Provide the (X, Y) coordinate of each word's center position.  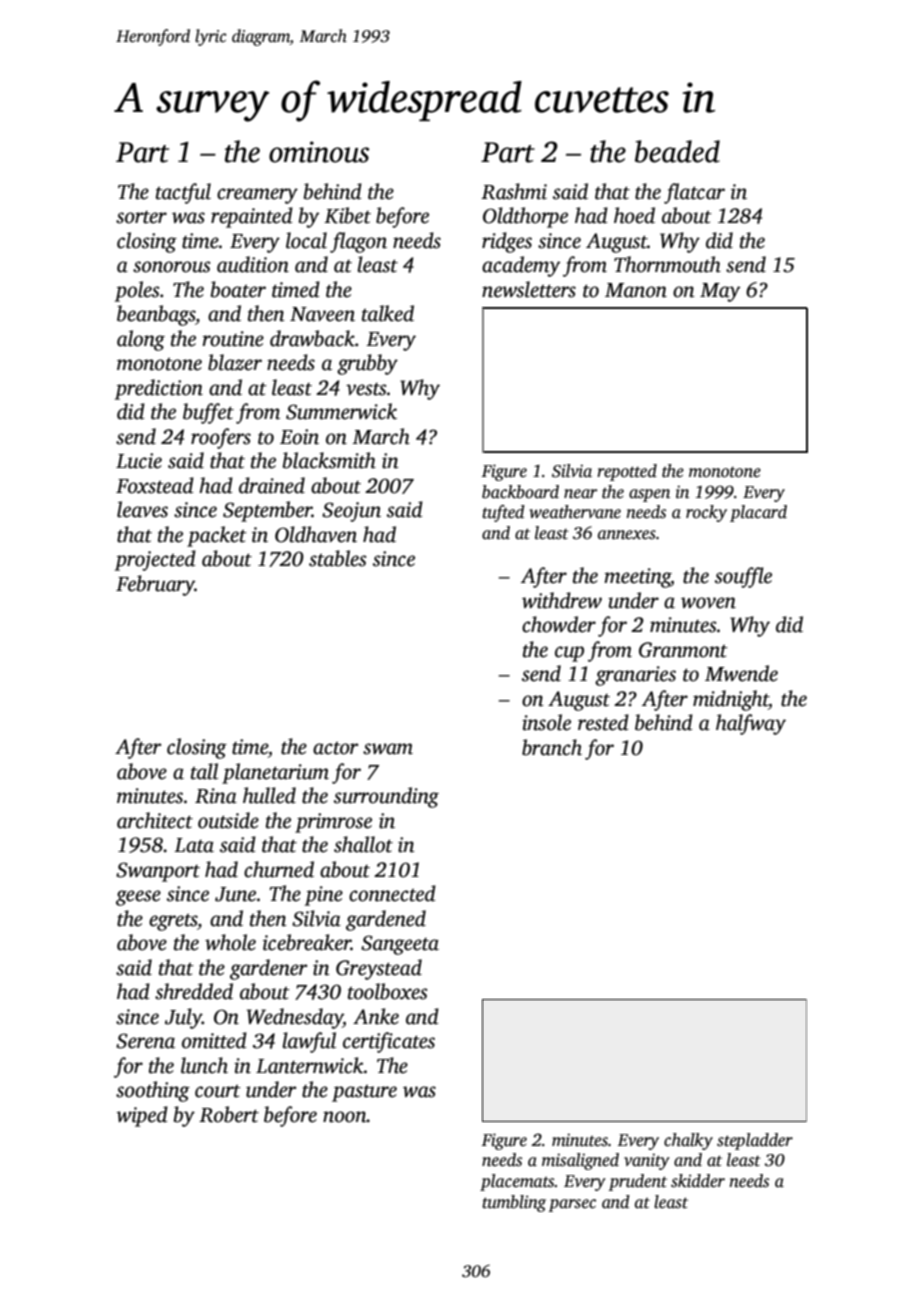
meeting (637, 578)
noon (345, 1117)
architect (155, 820)
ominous (319, 152)
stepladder (755, 1141)
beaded (677, 151)
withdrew (562, 600)
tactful (183, 193)
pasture (364, 1093)
